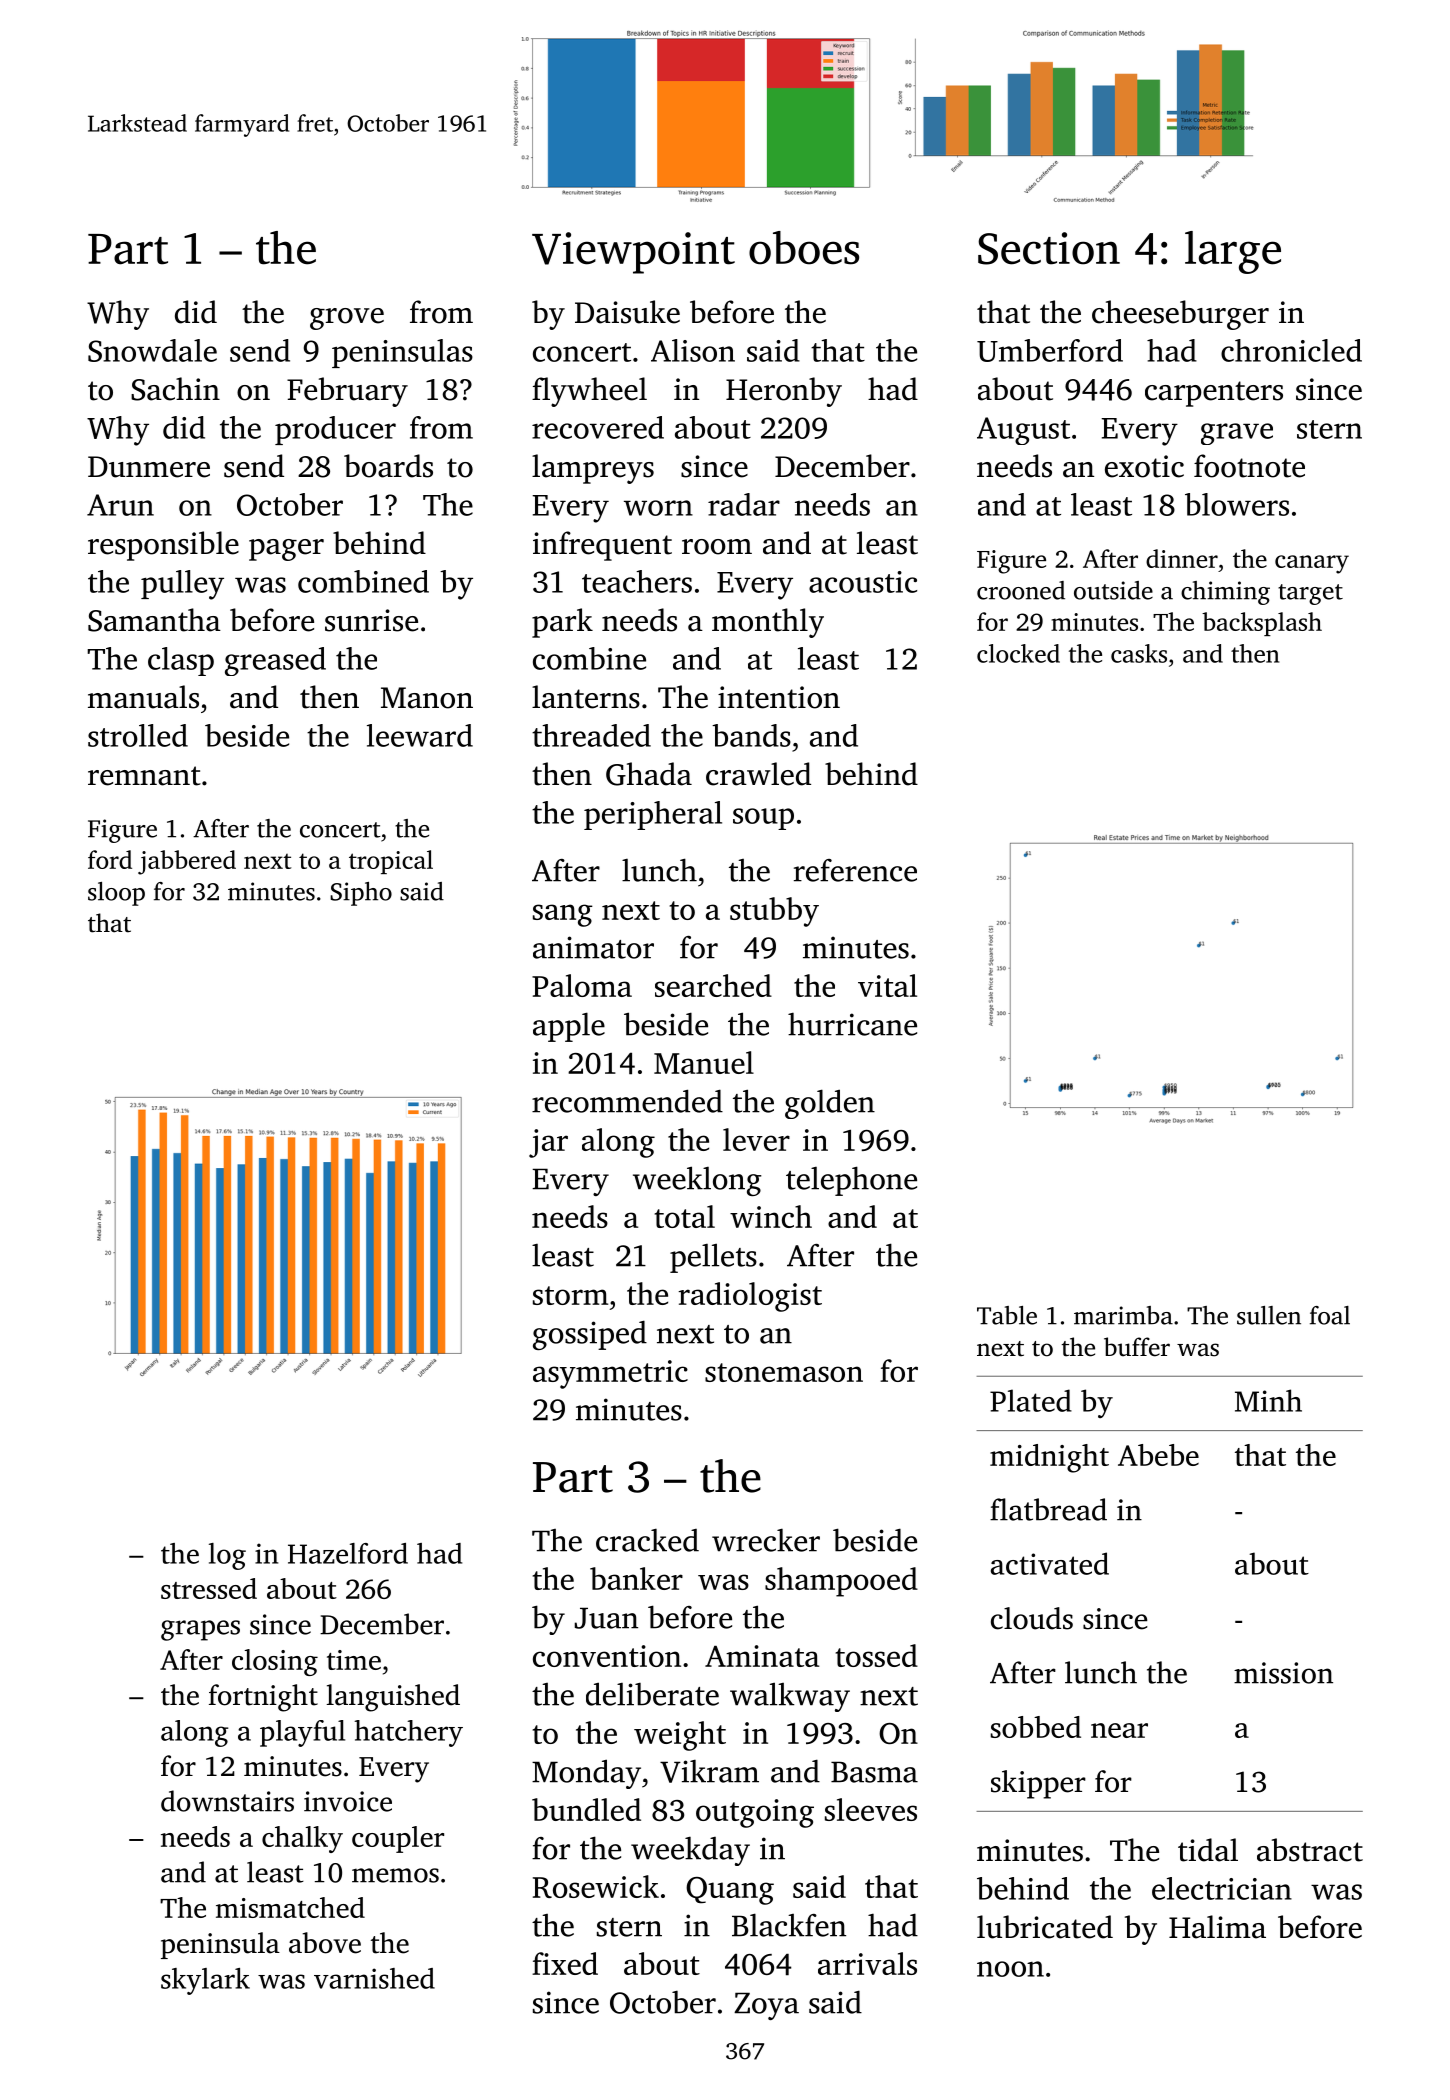 The width and height of the screenshot is (1450, 2100). What do you see at coordinates (887, 985) in the screenshot?
I see `vital` at bounding box center [887, 985].
